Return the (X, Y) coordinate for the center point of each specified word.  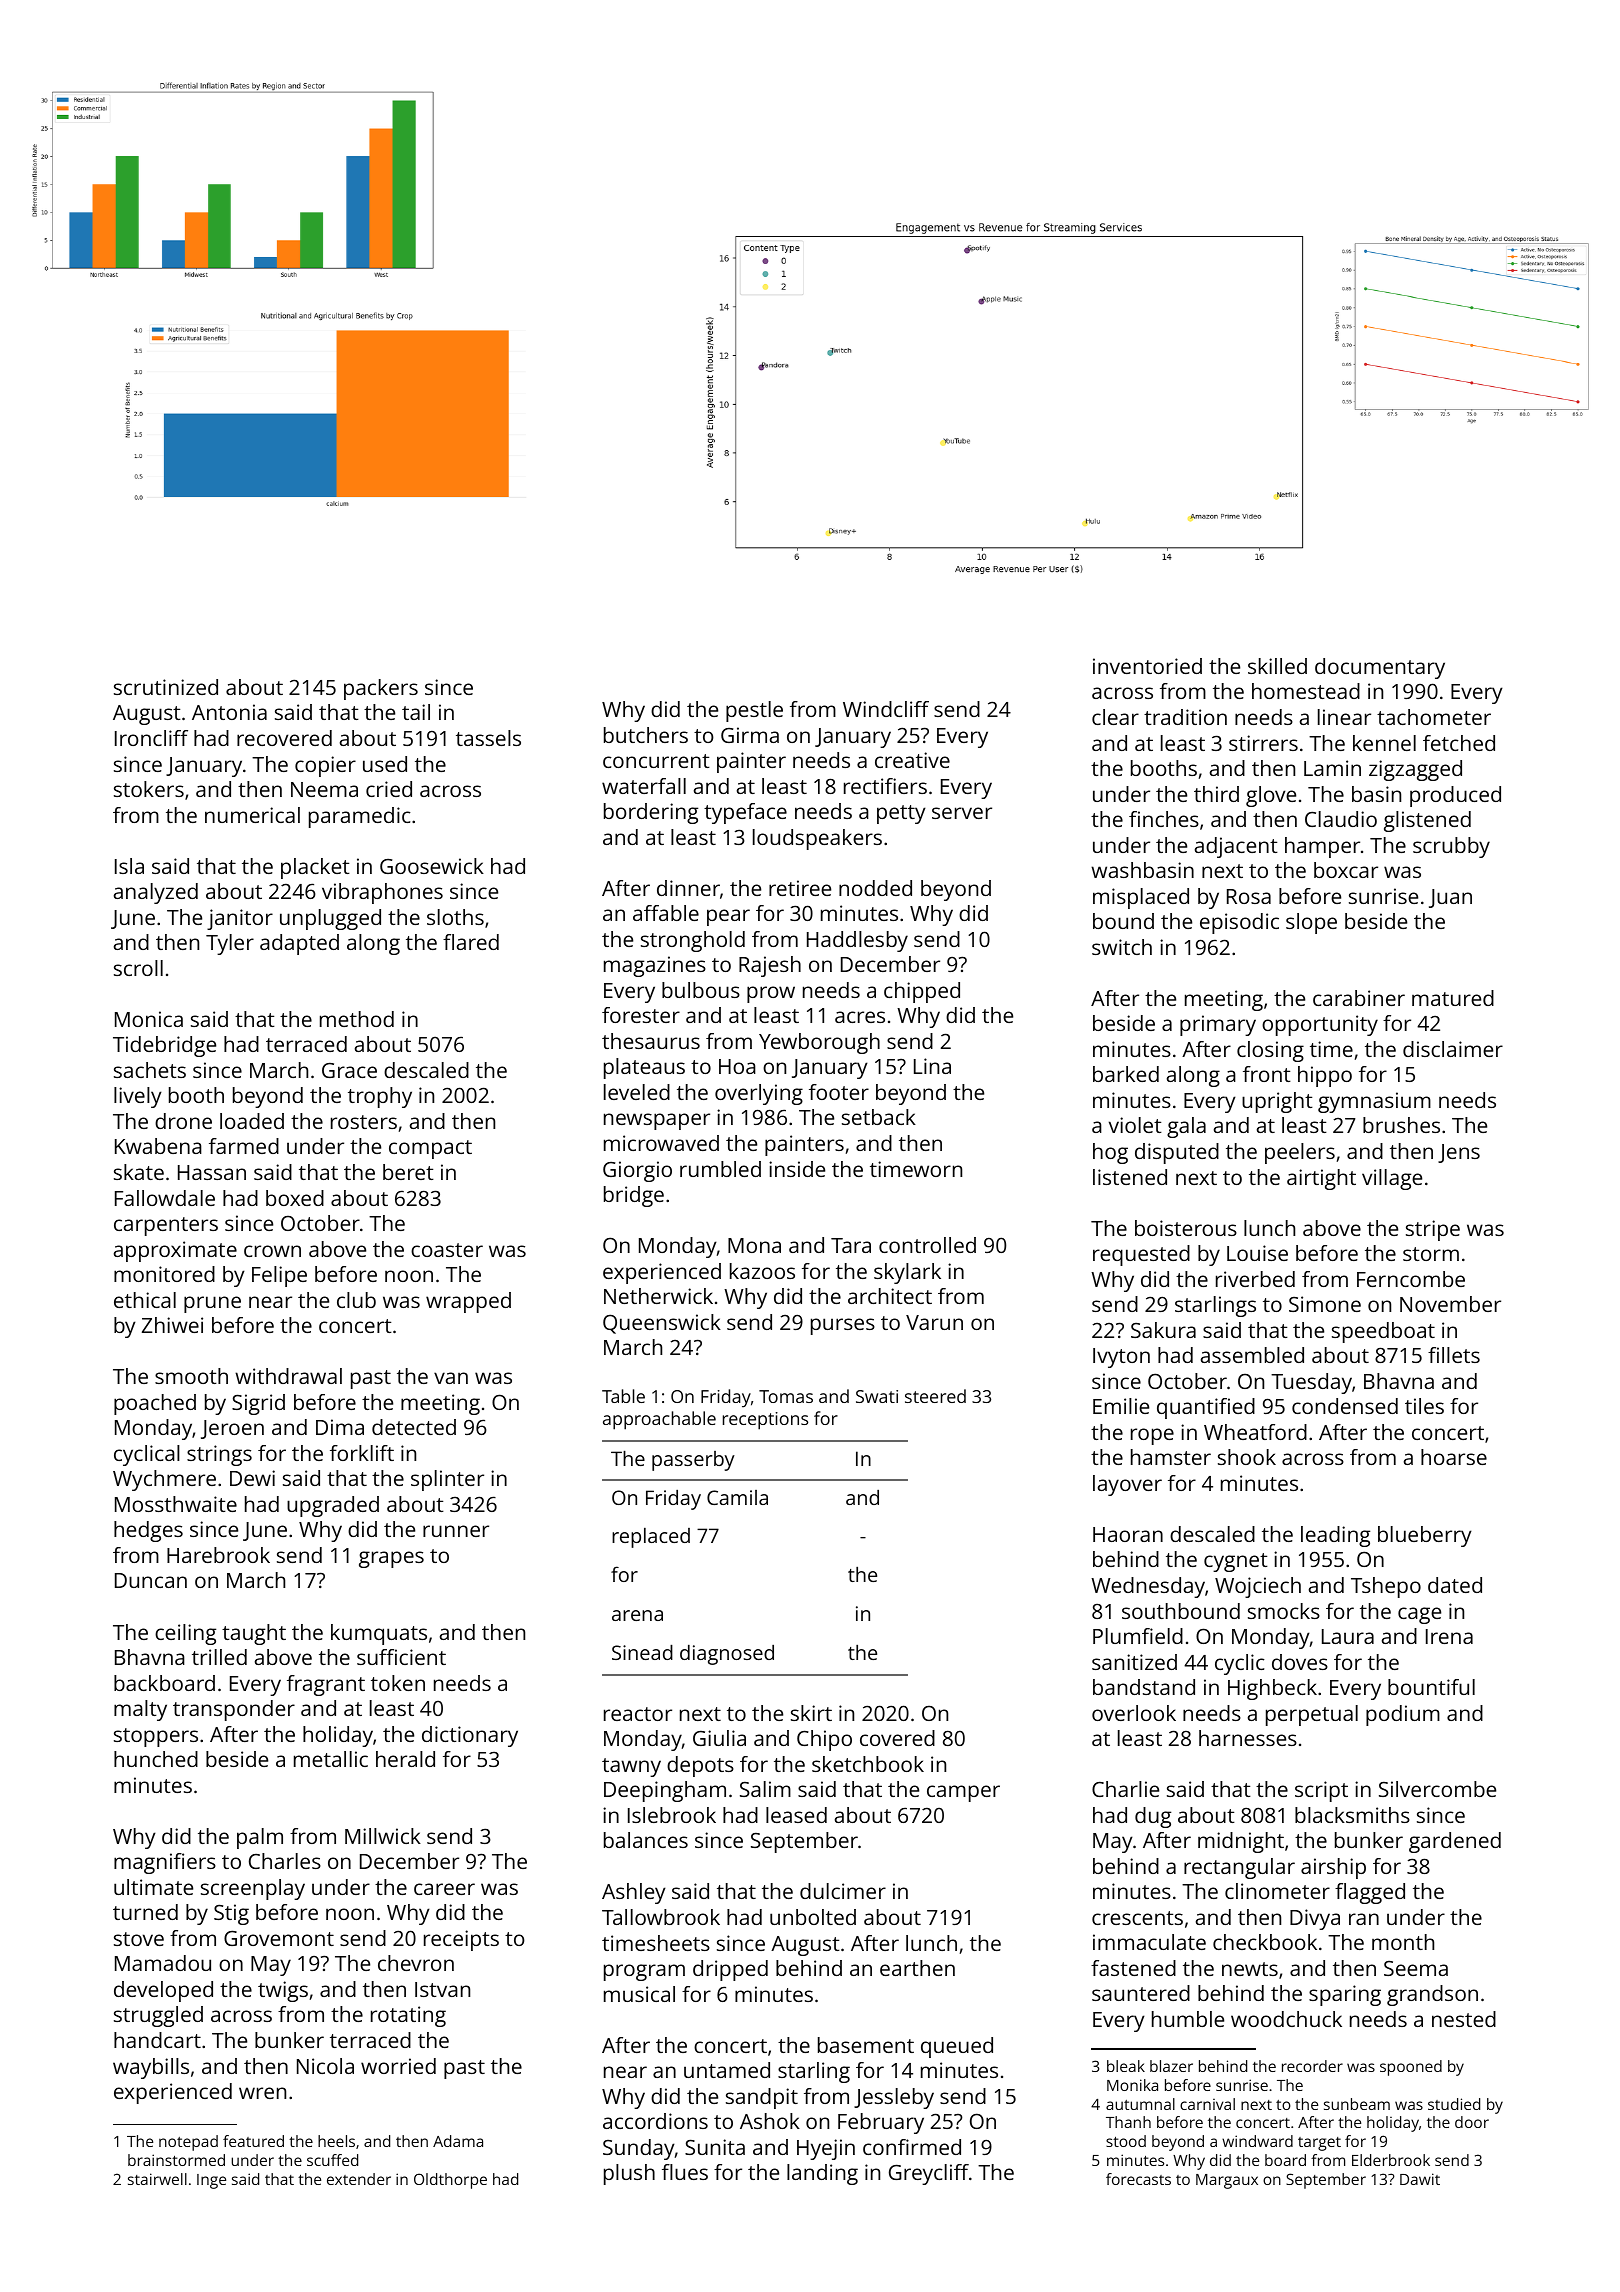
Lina (932, 1066)
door (1472, 2122)
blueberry (1425, 1536)
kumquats (379, 1634)
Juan (1450, 898)
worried (398, 2066)
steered (935, 1396)
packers (381, 689)
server (962, 813)
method (357, 1019)
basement (866, 2045)
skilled (1277, 666)
